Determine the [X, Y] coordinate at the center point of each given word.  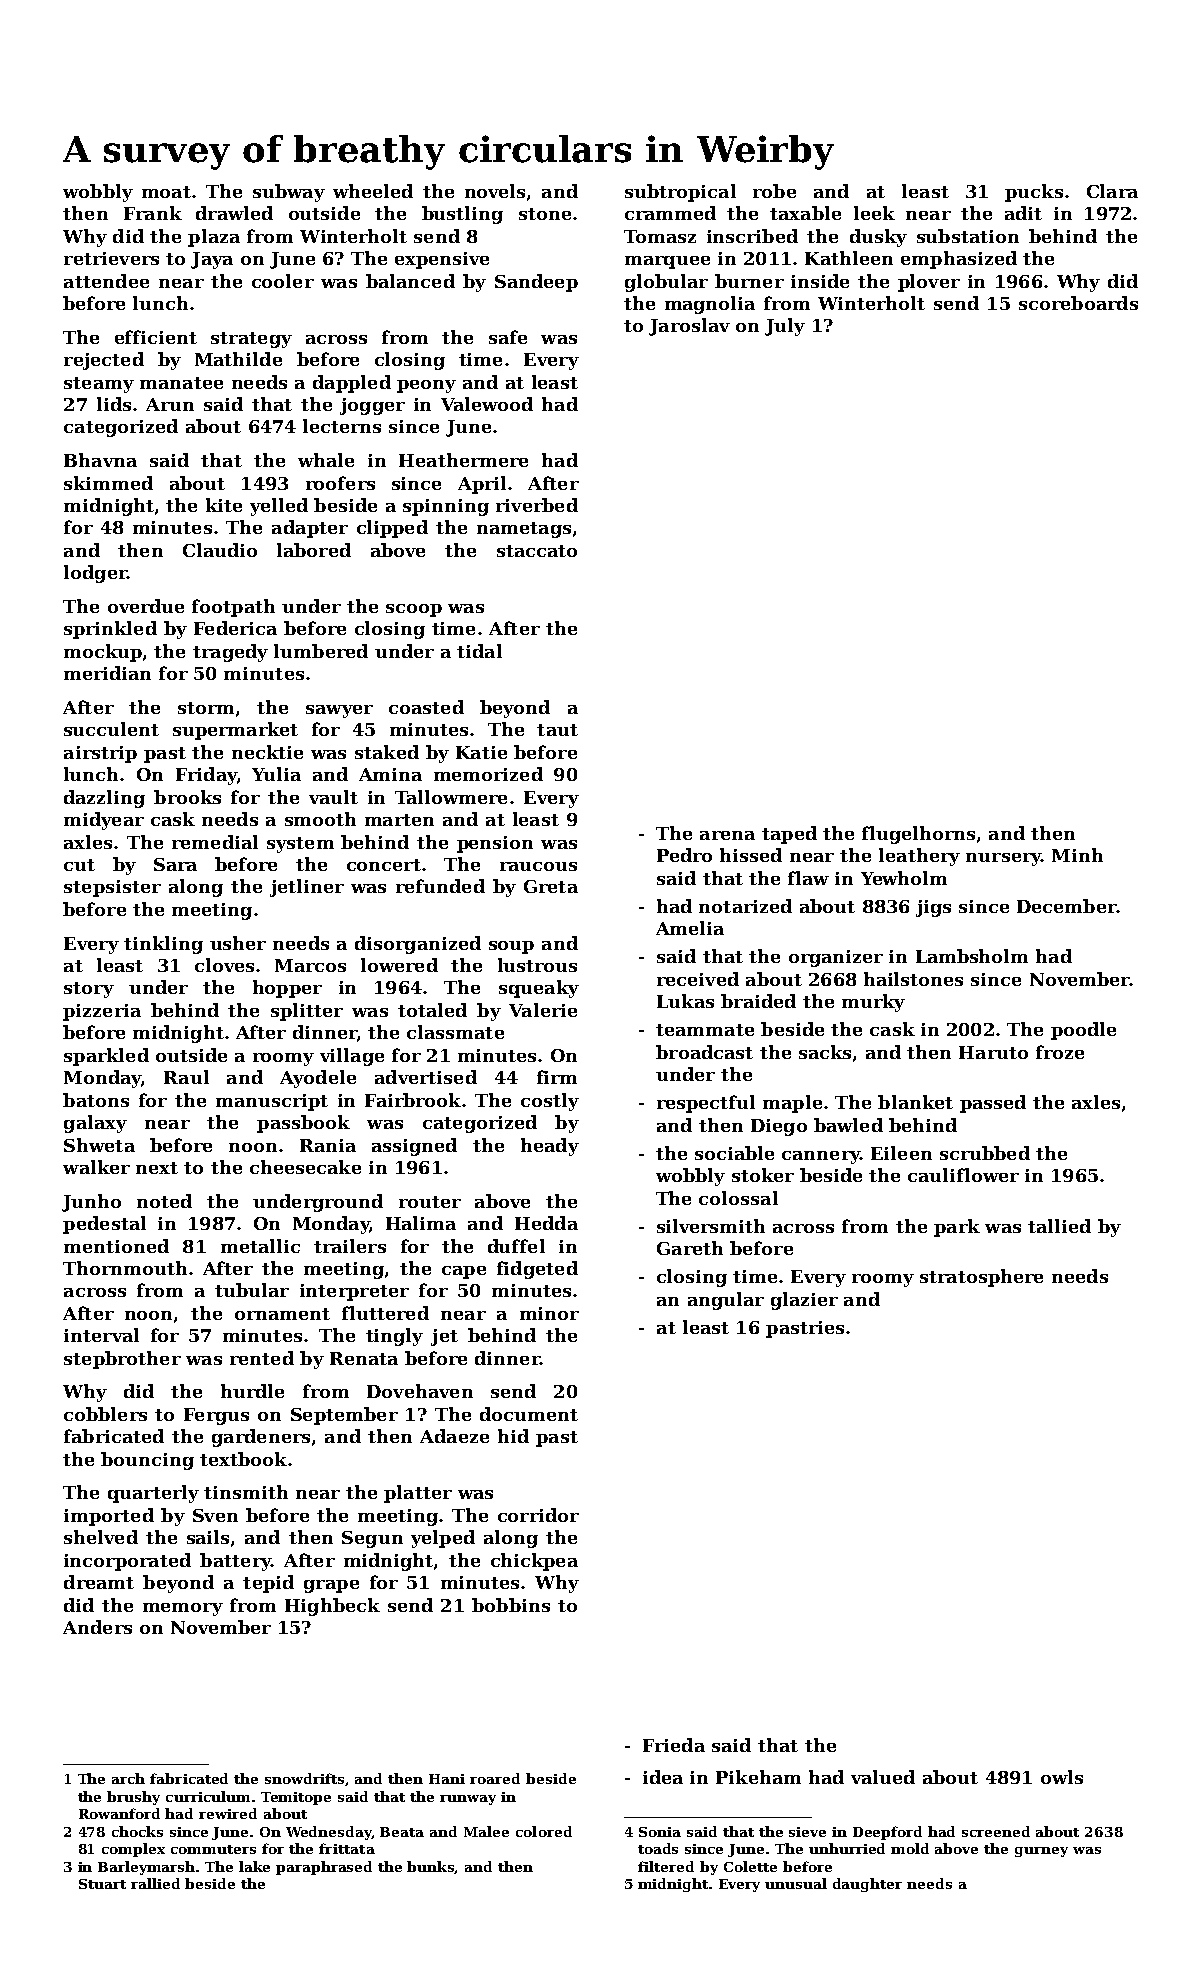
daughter [867, 1885]
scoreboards [1078, 303]
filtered [666, 1866]
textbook [243, 1459]
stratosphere [981, 1278]
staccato [537, 551]
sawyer [339, 711]
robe [774, 191]
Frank [153, 213]
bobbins [511, 1605]
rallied [155, 1883]
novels [495, 191]
